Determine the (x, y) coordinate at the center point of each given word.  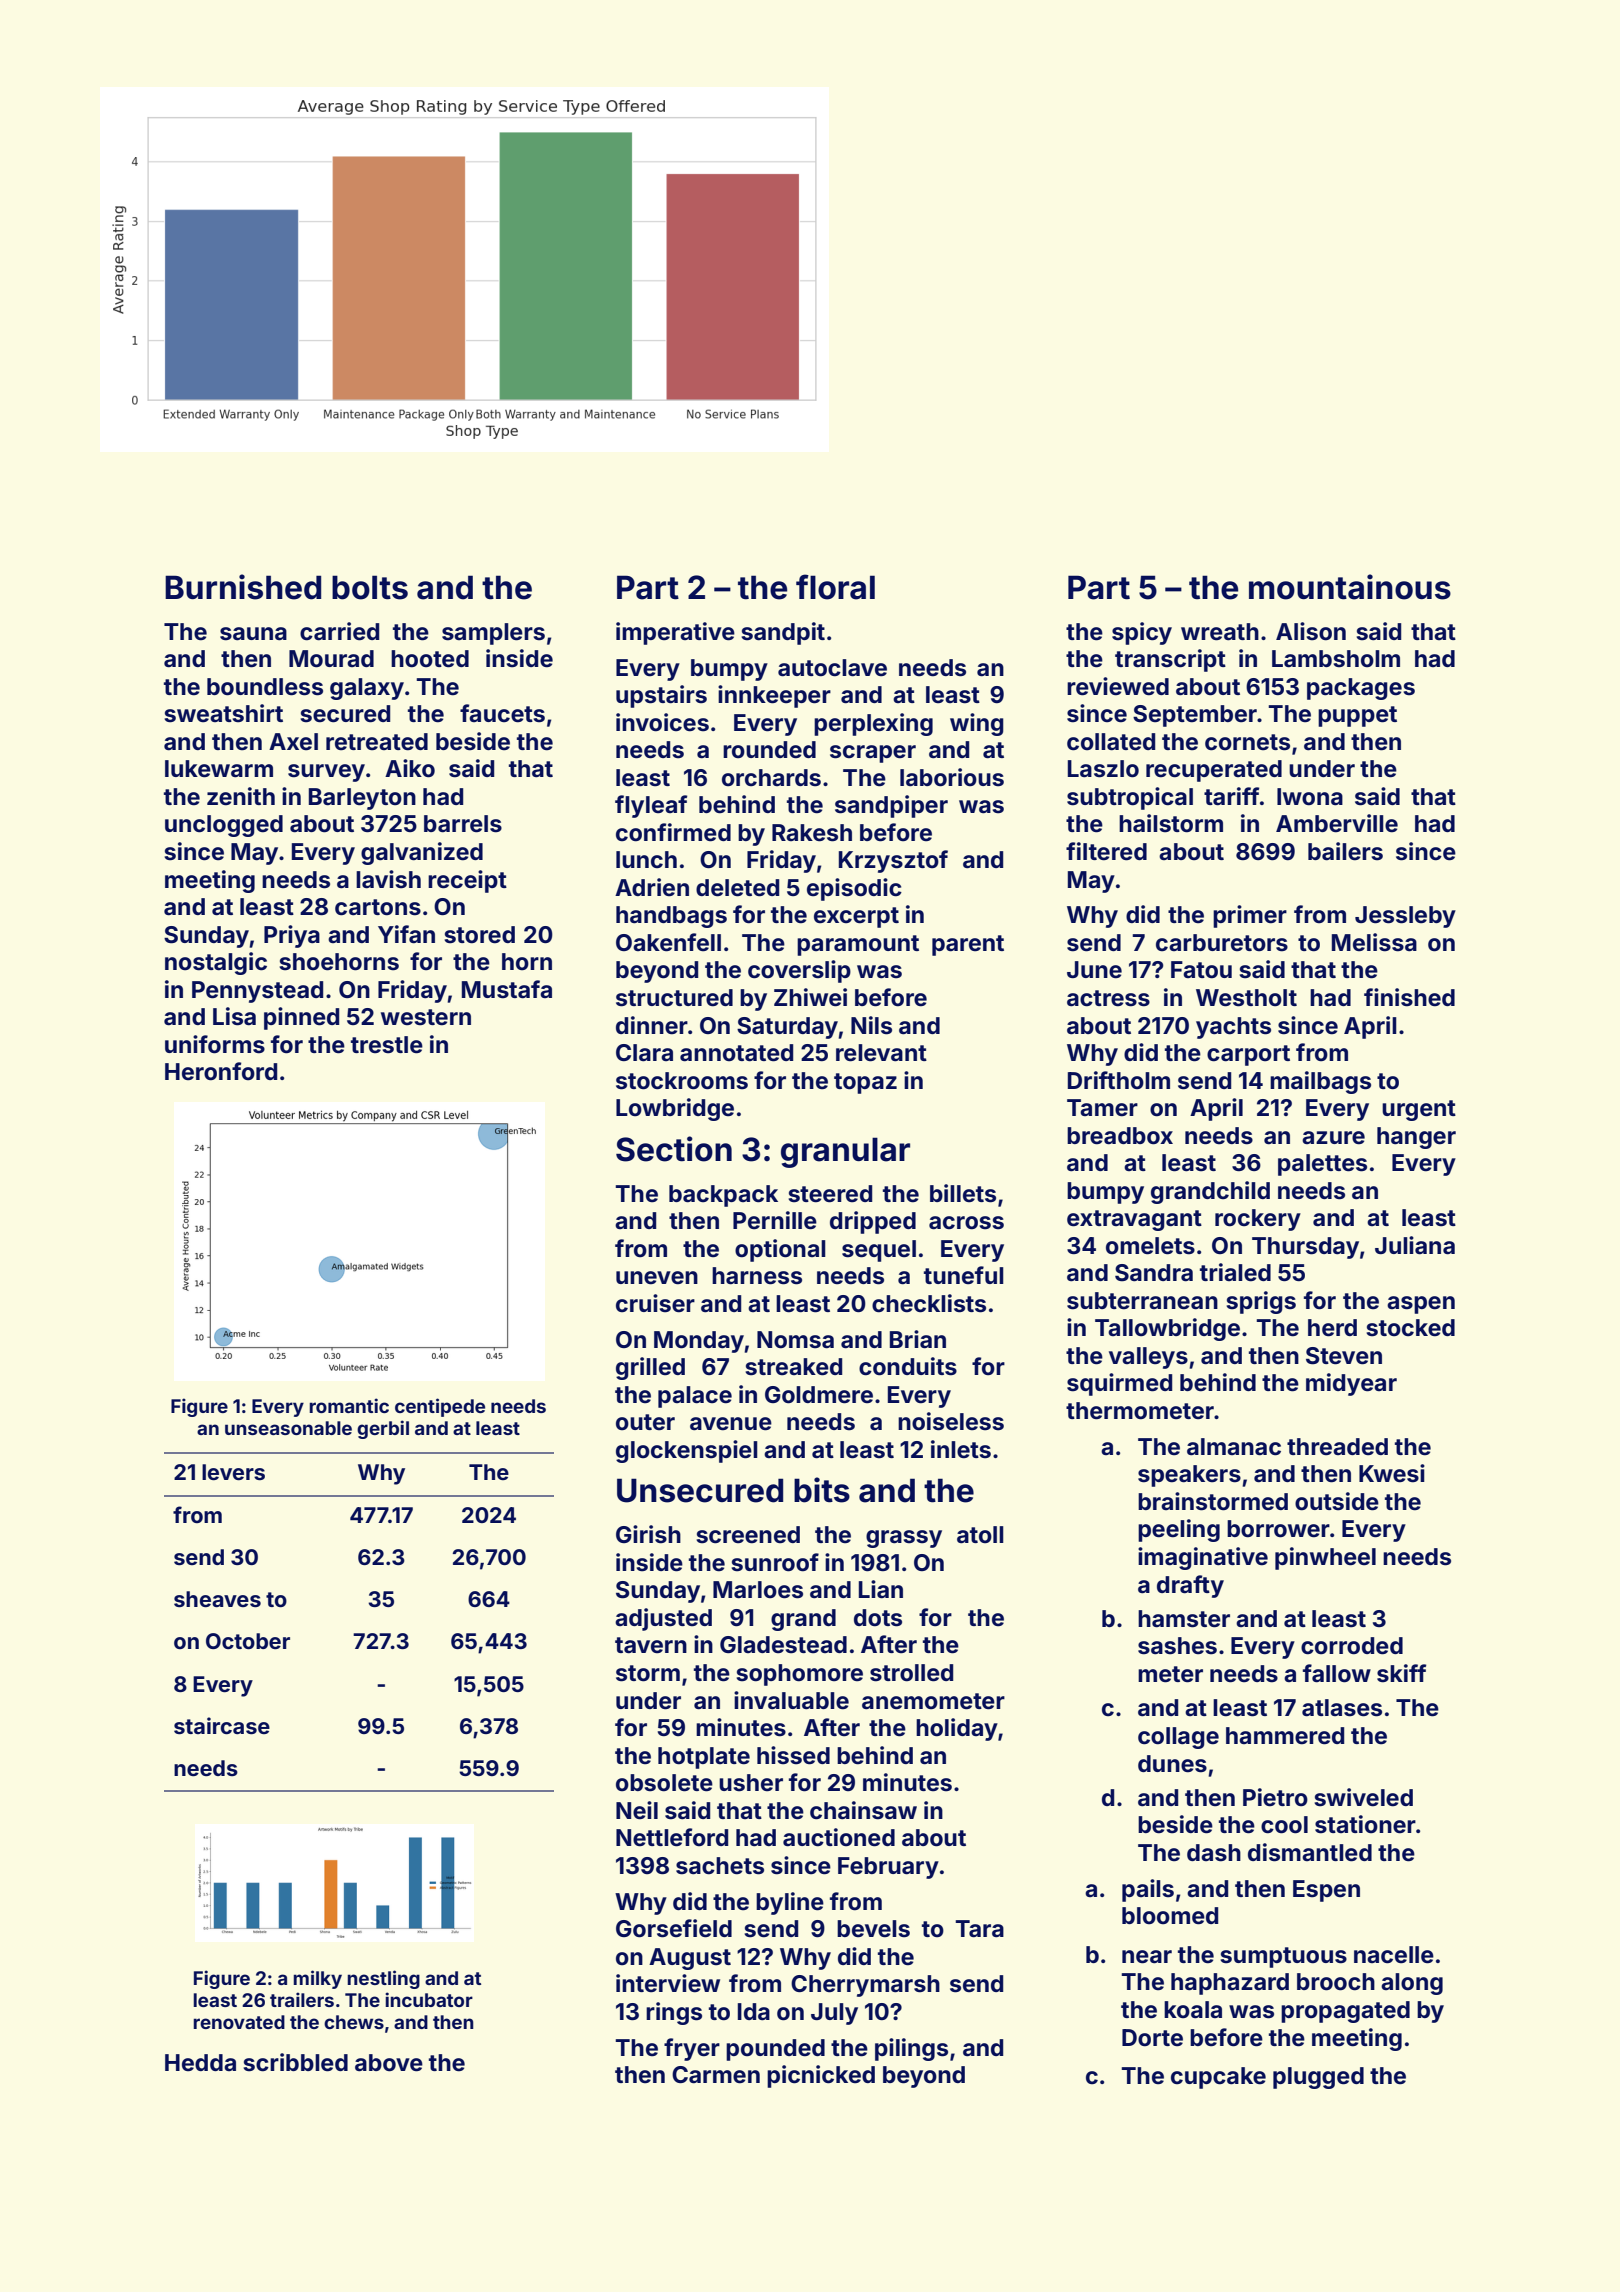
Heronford (221, 1071)
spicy (1142, 633)
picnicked (821, 2076)
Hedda (200, 2062)
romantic (349, 1405)
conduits (908, 1366)
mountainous (1350, 587)
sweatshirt (223, 713)
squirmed (1119, 1384)
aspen (1421, 1305)
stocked (1410, 1328)
